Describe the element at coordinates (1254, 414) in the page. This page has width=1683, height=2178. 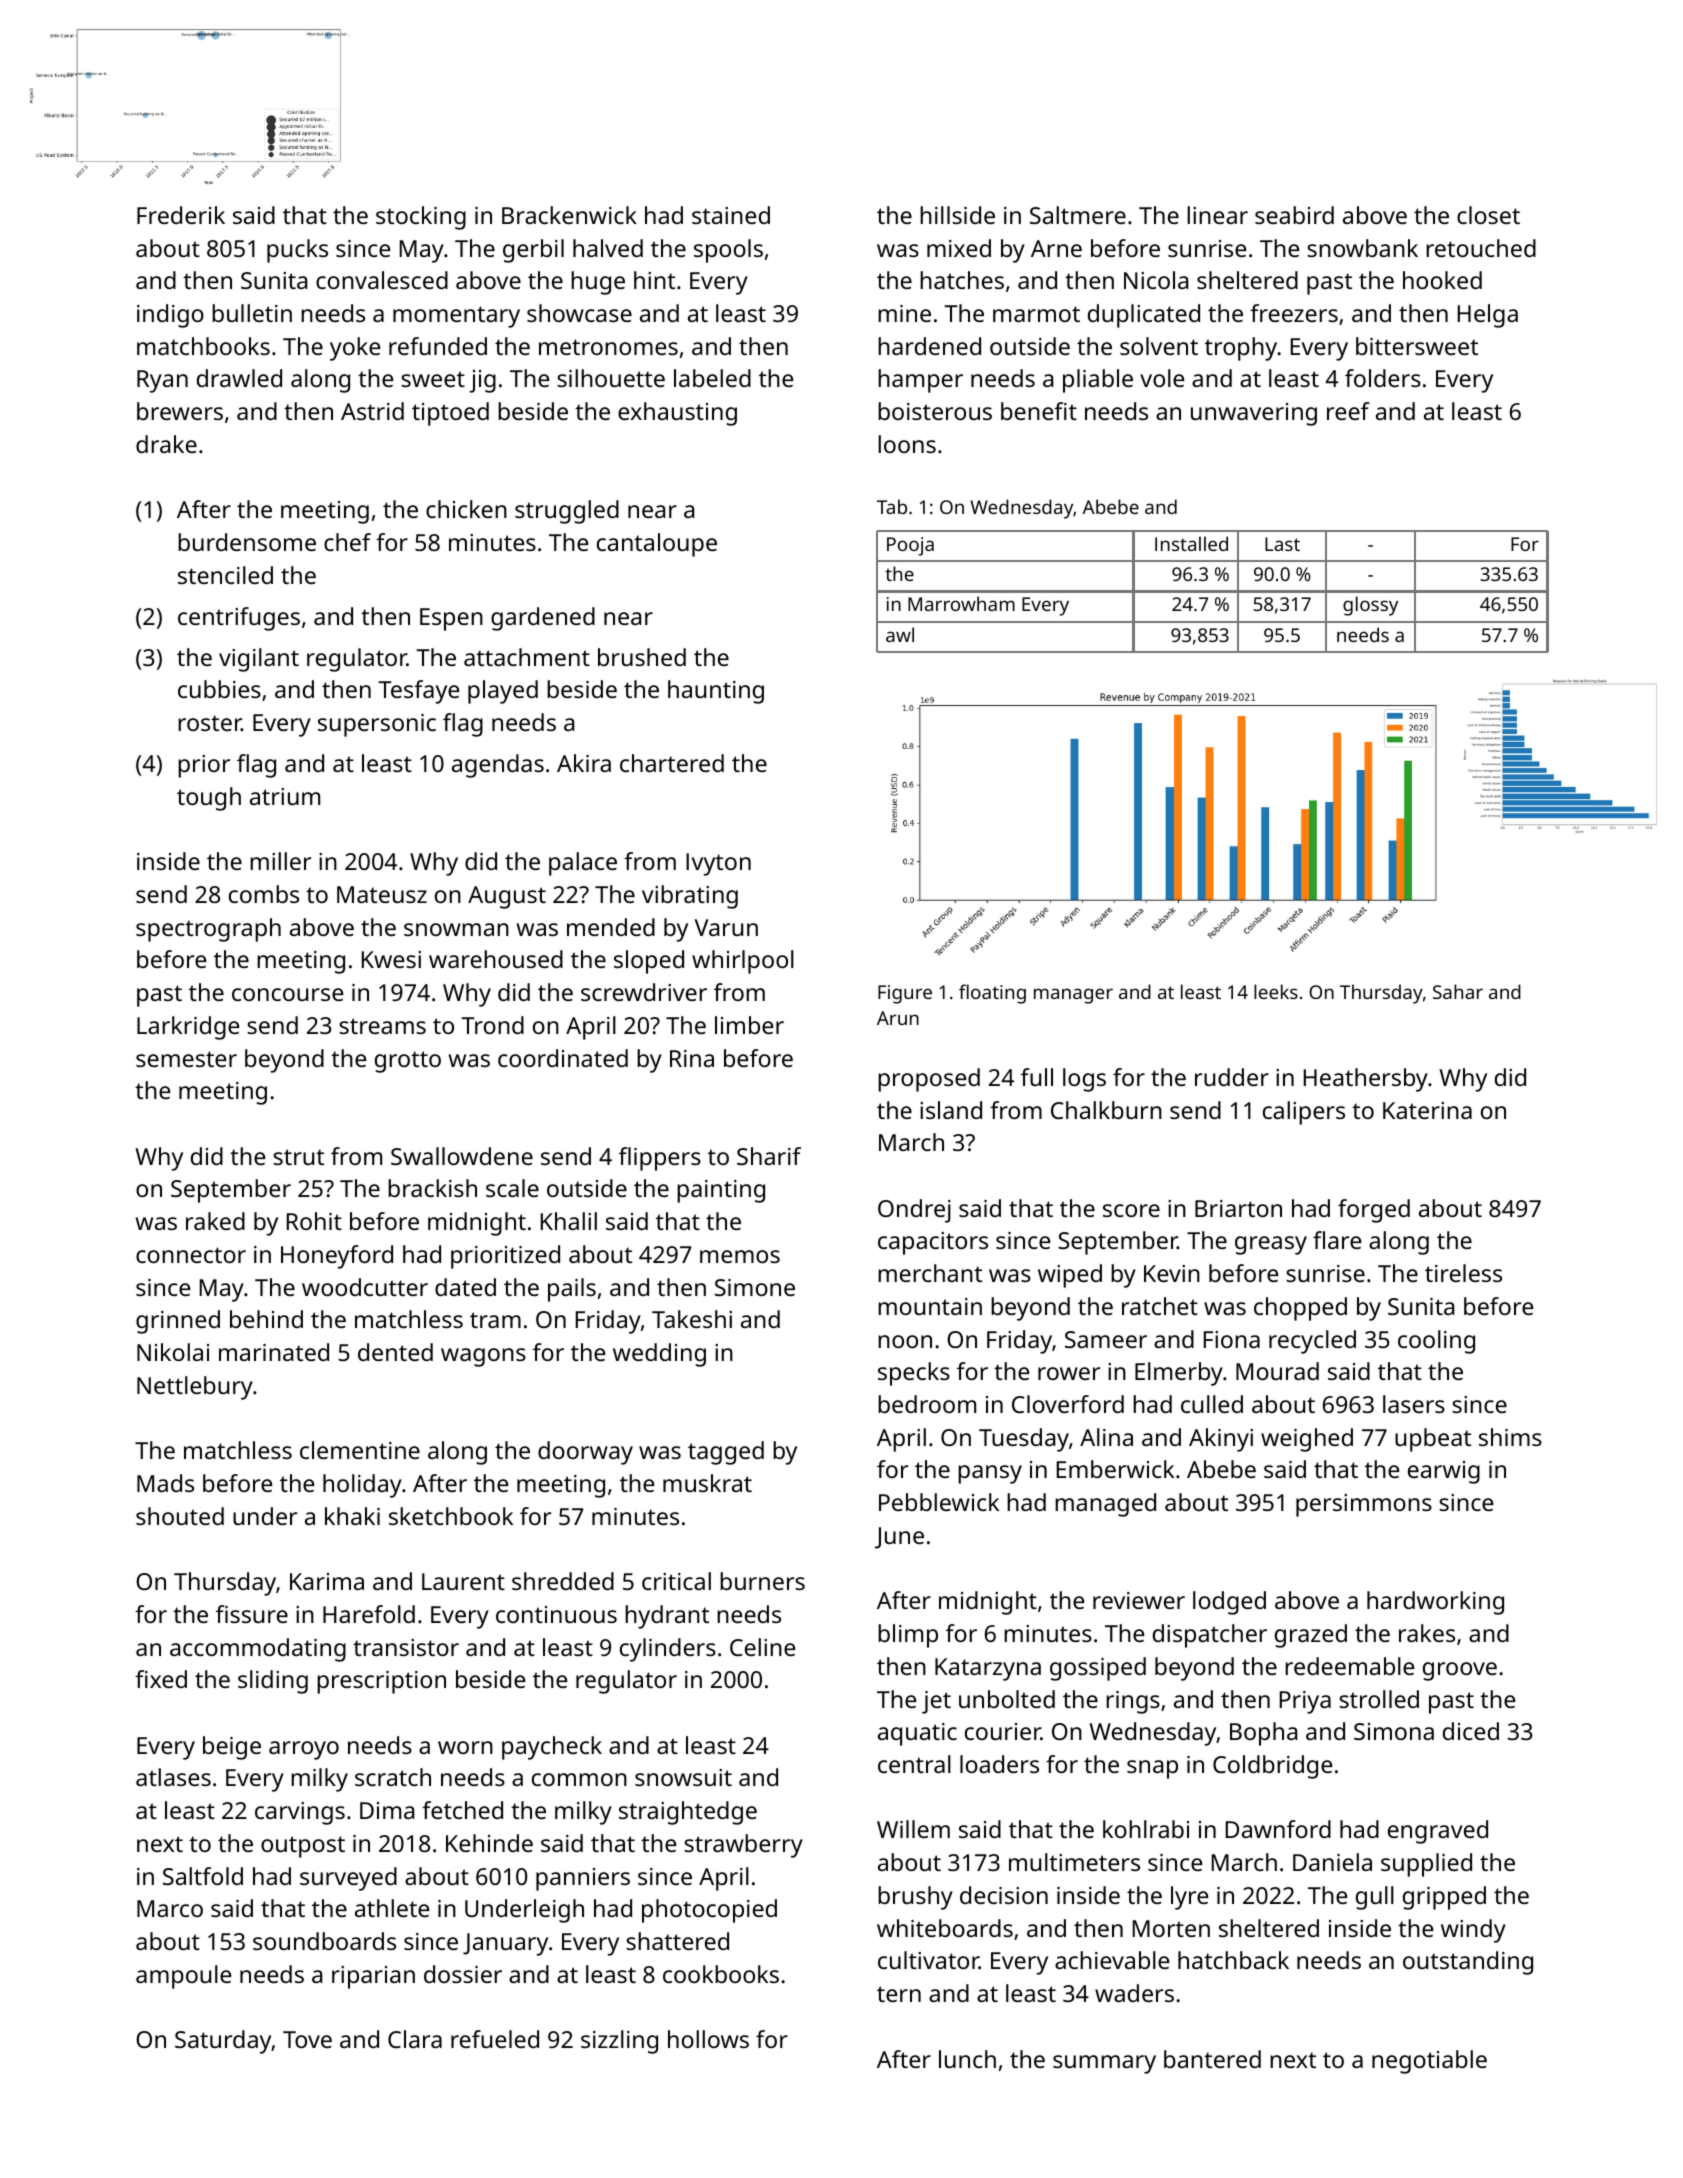
I see `unwavering` at that location.
